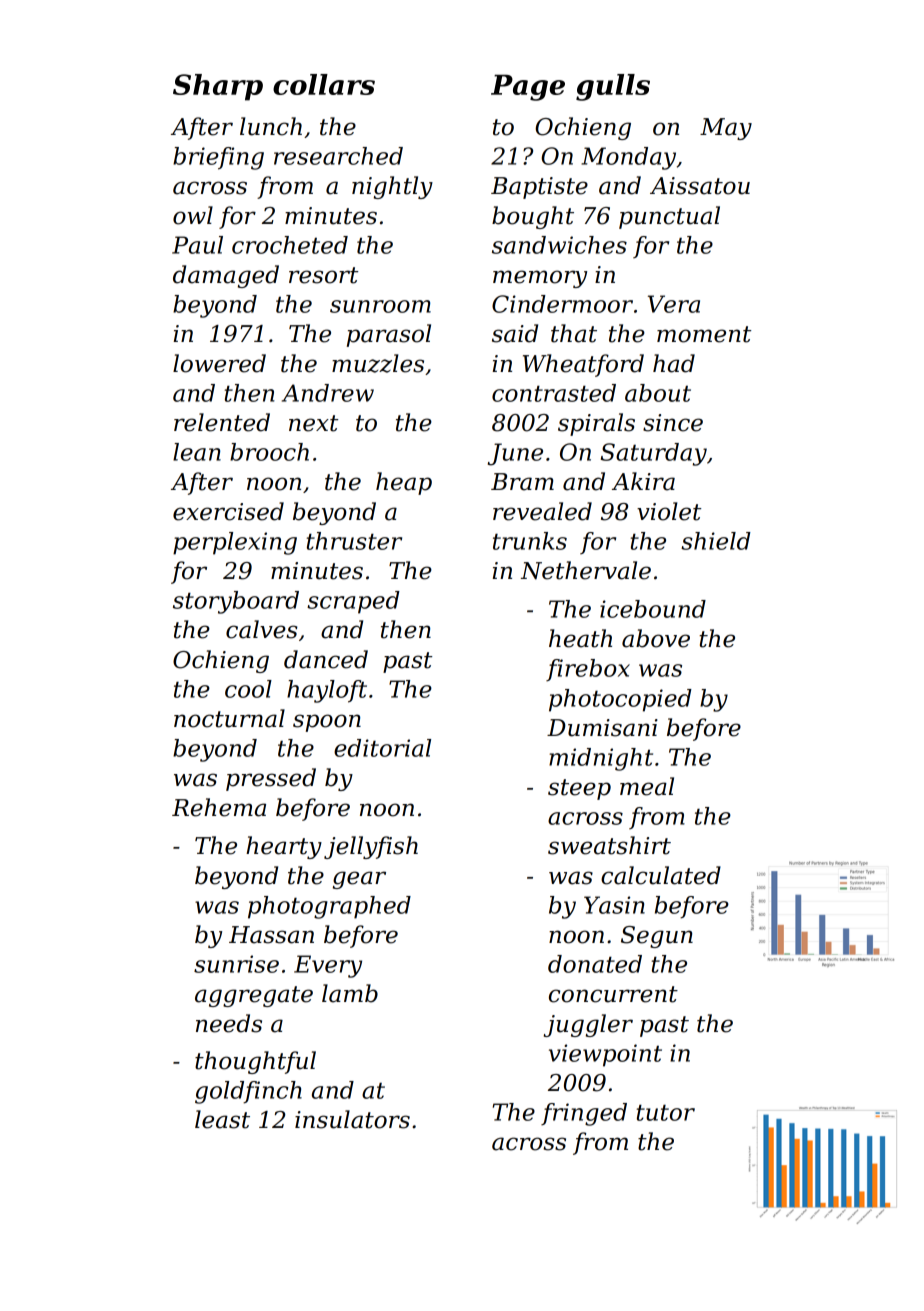 The height and width of the screenshot is (1311, 924). Describe the element at coordinates (647, 786) in the screenshot. I see `meal` at that location.
